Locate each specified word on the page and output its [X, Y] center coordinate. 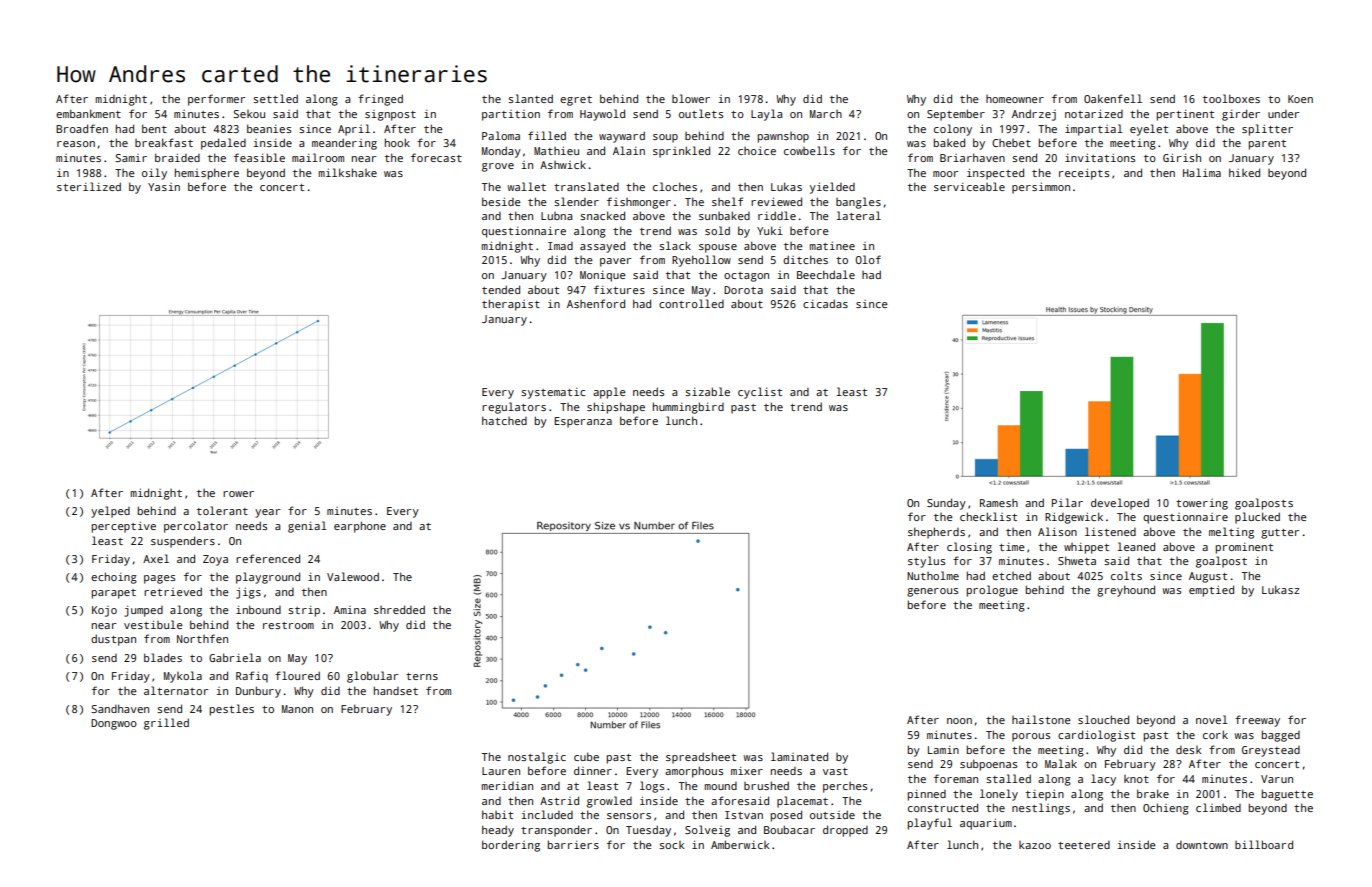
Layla [766, 115]
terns [422, 676]
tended [501, 289]
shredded [399, 609]
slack [675, 245]
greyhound [1126, 591]
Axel [156, 558]
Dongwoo [114, 724]
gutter [1280, 534]
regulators [514, 408]
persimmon [1041, 188]
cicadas [825, 303]
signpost [390, 115]
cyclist [760, 393]
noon [959, 721]
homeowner [1015, 99]
